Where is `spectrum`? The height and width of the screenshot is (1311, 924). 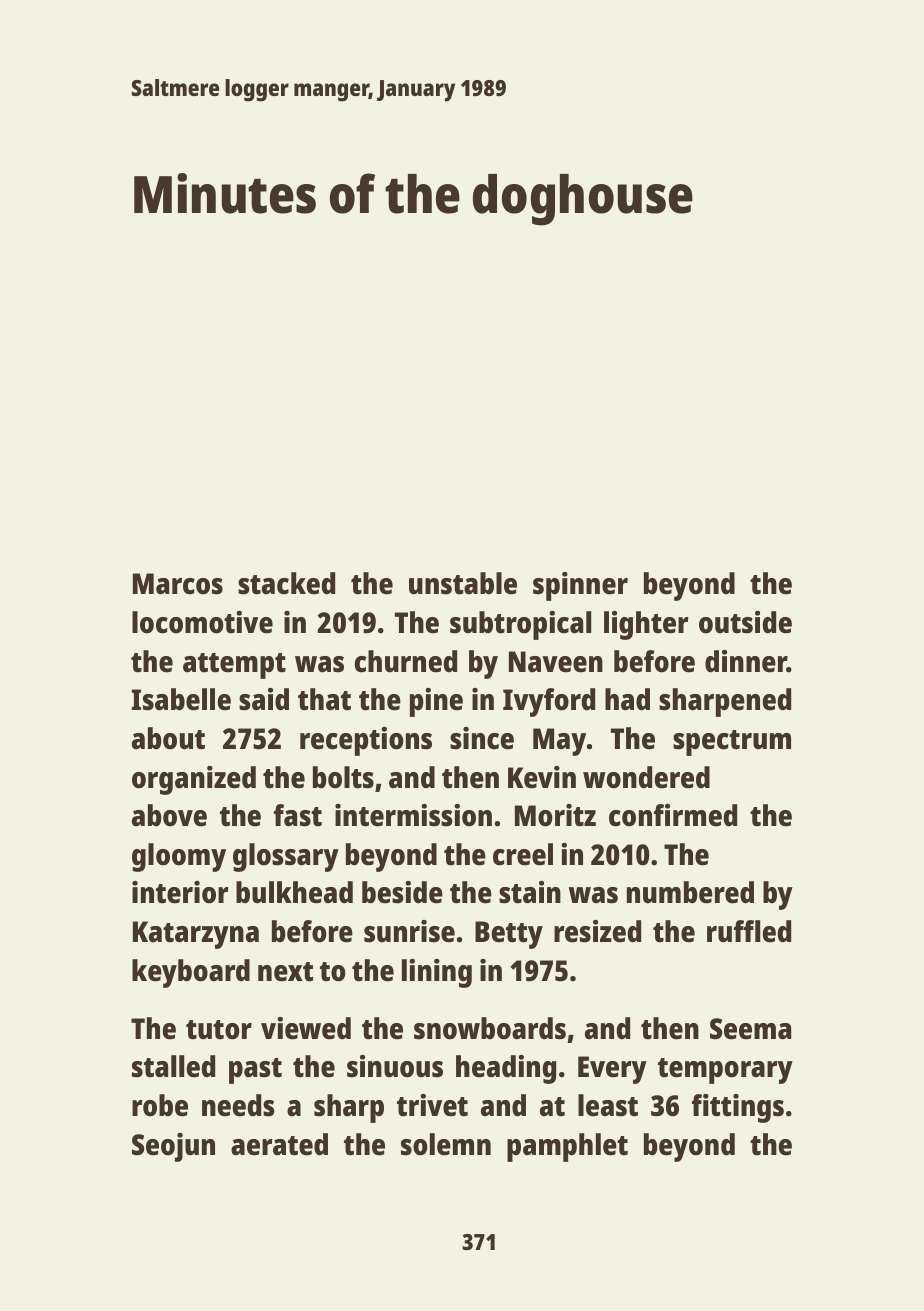 spectrum is located at coordinates (732, 743).
